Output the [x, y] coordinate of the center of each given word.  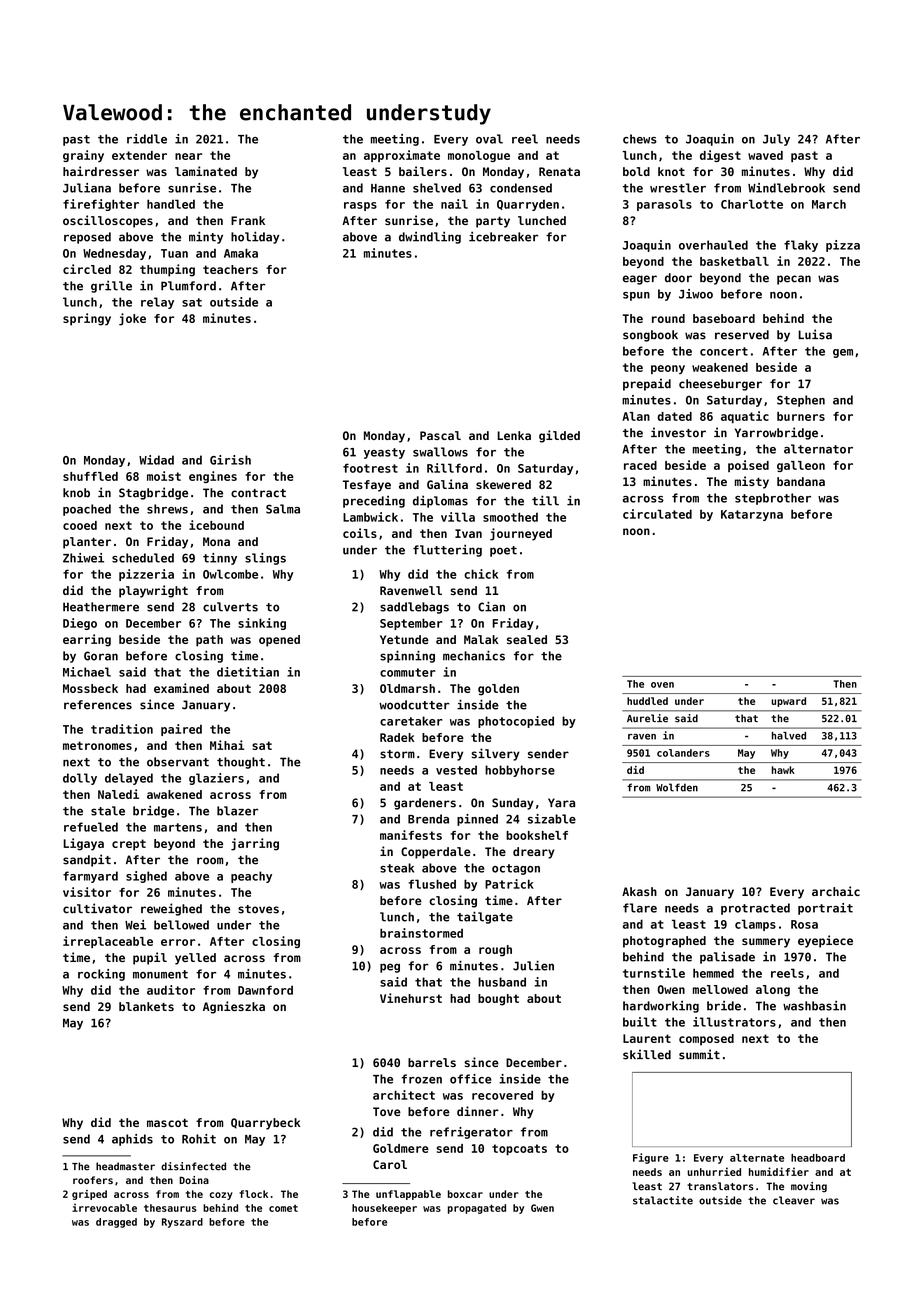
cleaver [794, 1200]
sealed [527, 639]
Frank [248, 220]
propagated [477, 1209]
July [776, 140]
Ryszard [182, 1223]
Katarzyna [752, 515]
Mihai [227, 745]
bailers [423, 171]
